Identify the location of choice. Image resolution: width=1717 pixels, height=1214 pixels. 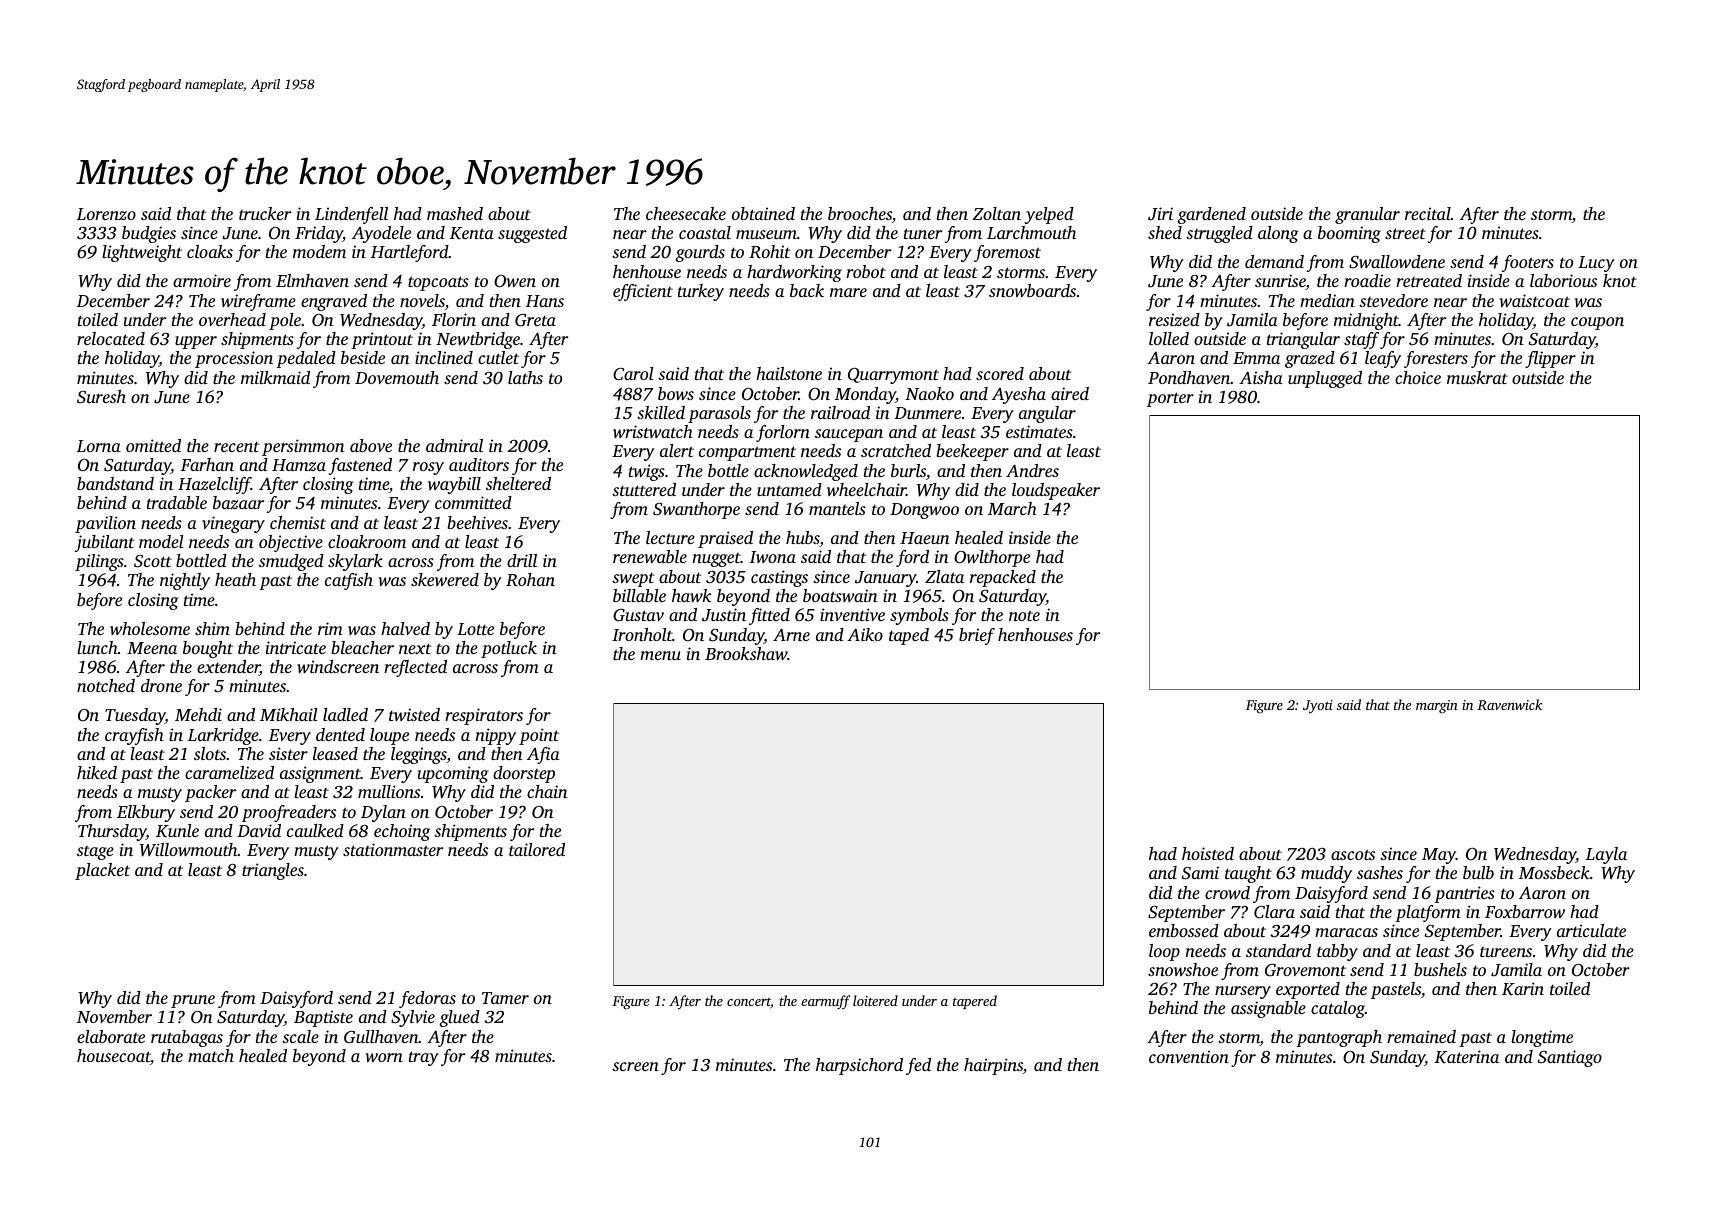
(1418, 377).
